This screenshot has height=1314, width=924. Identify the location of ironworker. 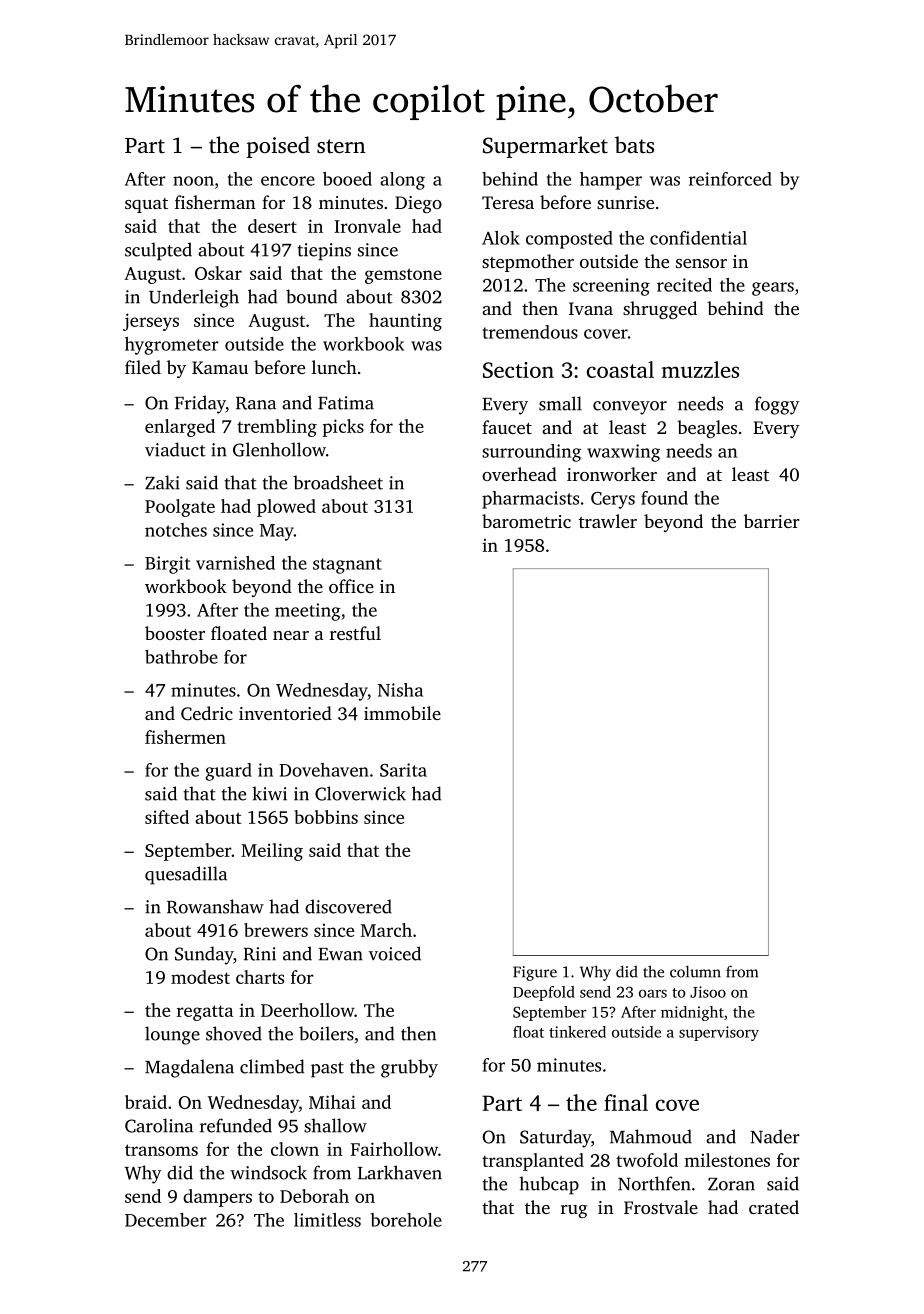
(612, 474).
